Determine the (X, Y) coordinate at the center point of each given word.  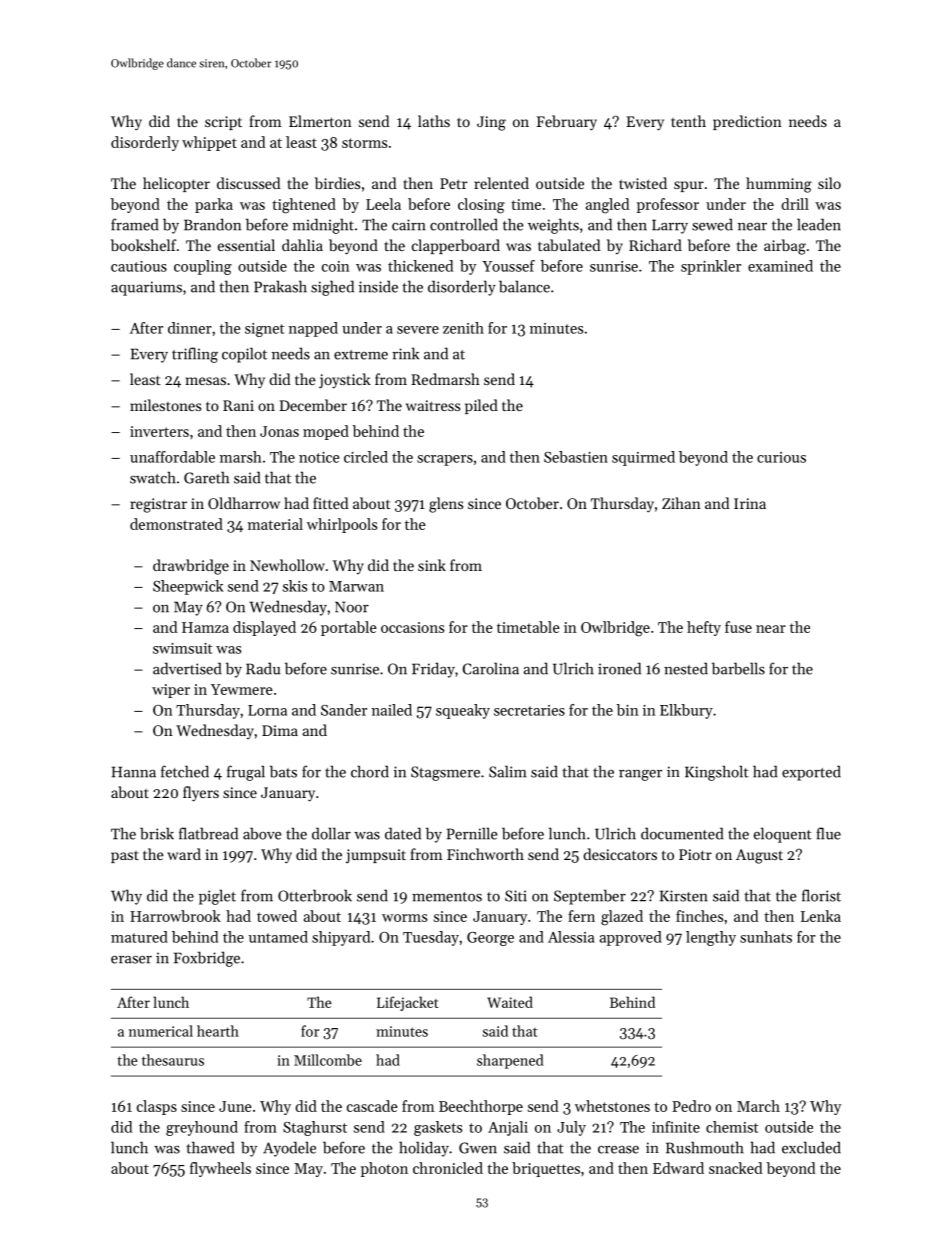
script (223, 123)
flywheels (220, 1169)
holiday (424, 1149)
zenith (463, 328)
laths (434, 121)
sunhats (766, 937)
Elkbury (686, 711)
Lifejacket (408, 1003)
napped (313, 329)
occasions (412, 627)
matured (139, 937)
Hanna (134, 772)
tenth (688, 121)
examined (780, 266)
